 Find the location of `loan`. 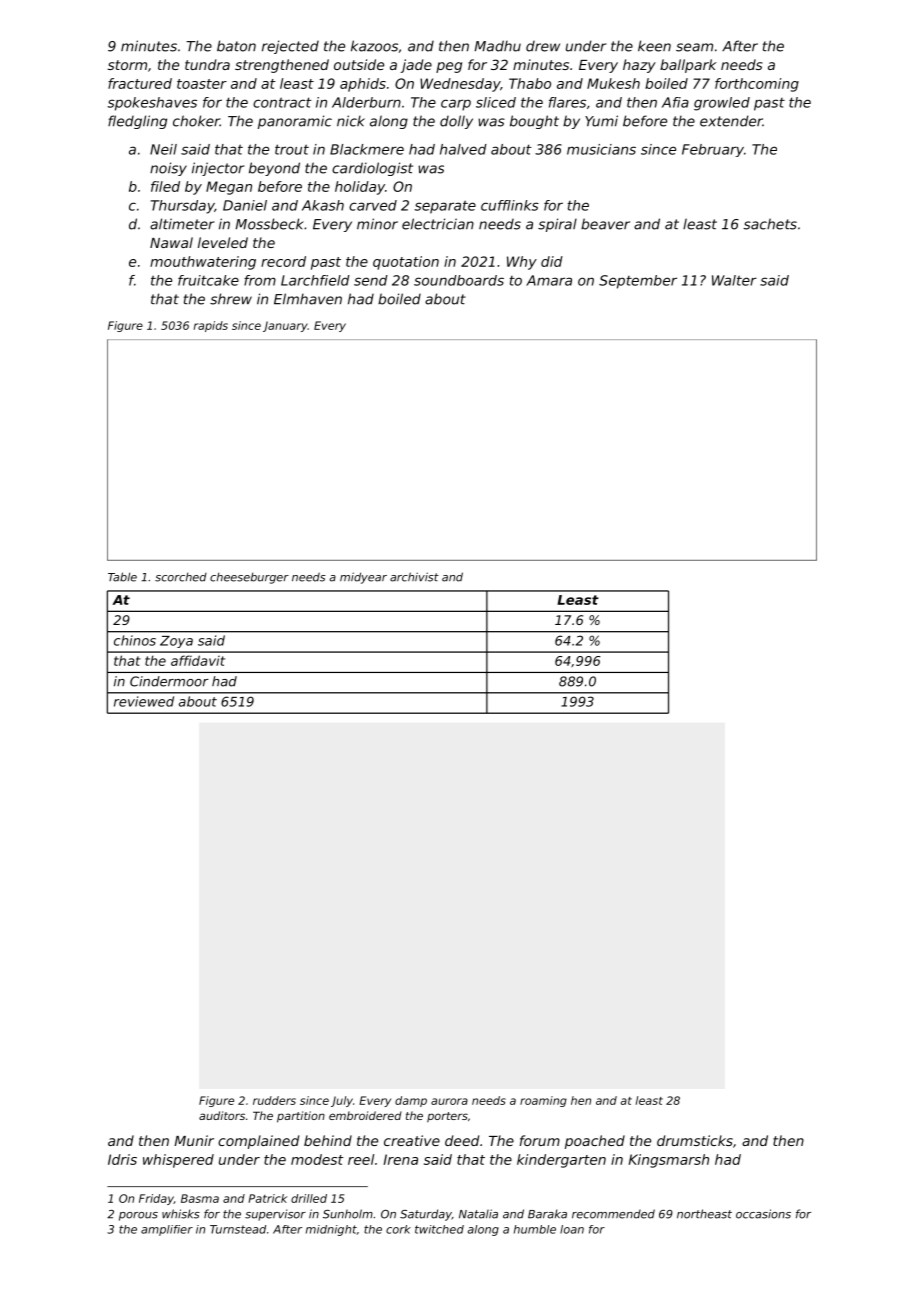

loan is located at coordinates (572, 1229).
